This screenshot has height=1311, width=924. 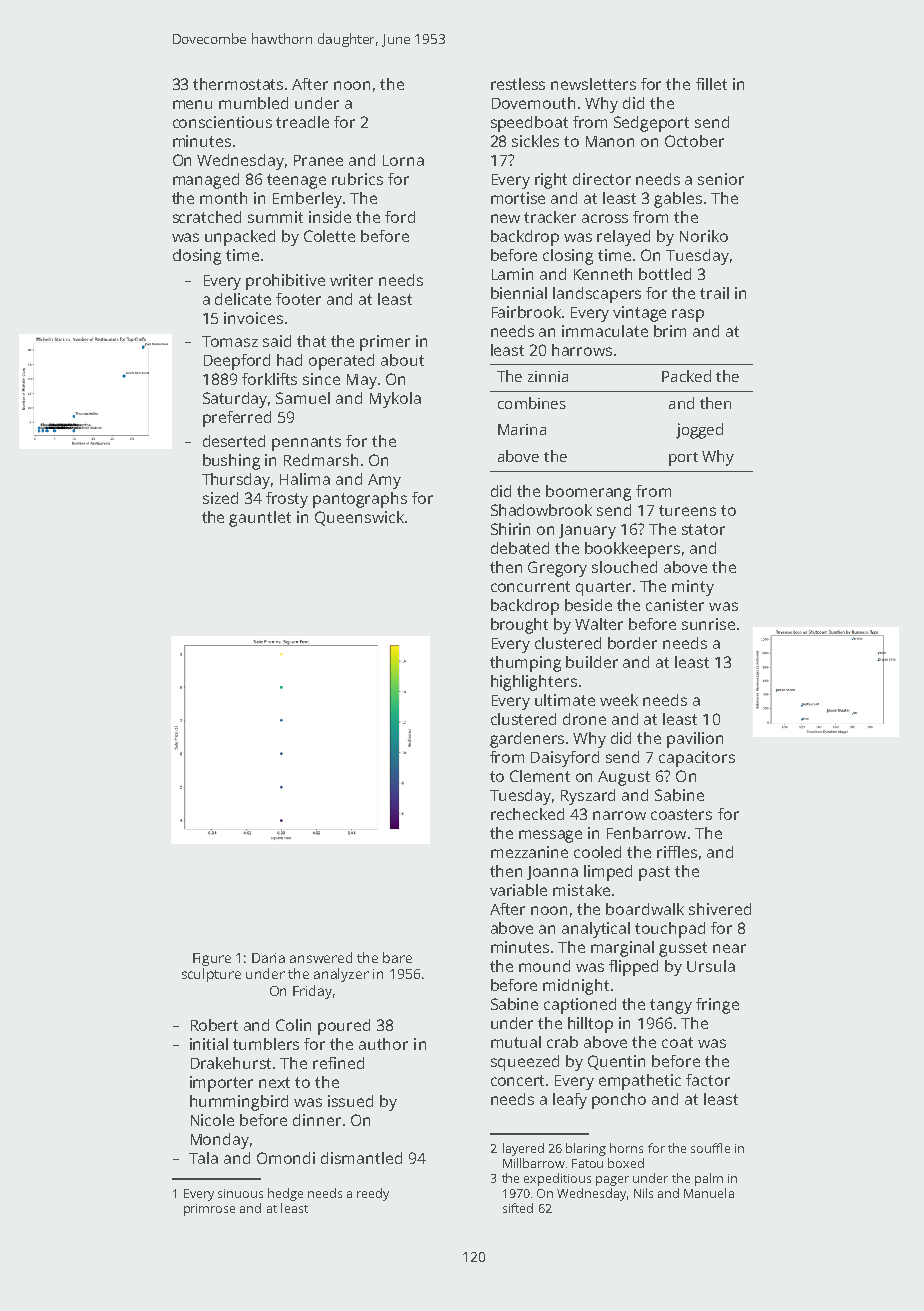 I want to click on primrose, so click(x=209, y=1210).
